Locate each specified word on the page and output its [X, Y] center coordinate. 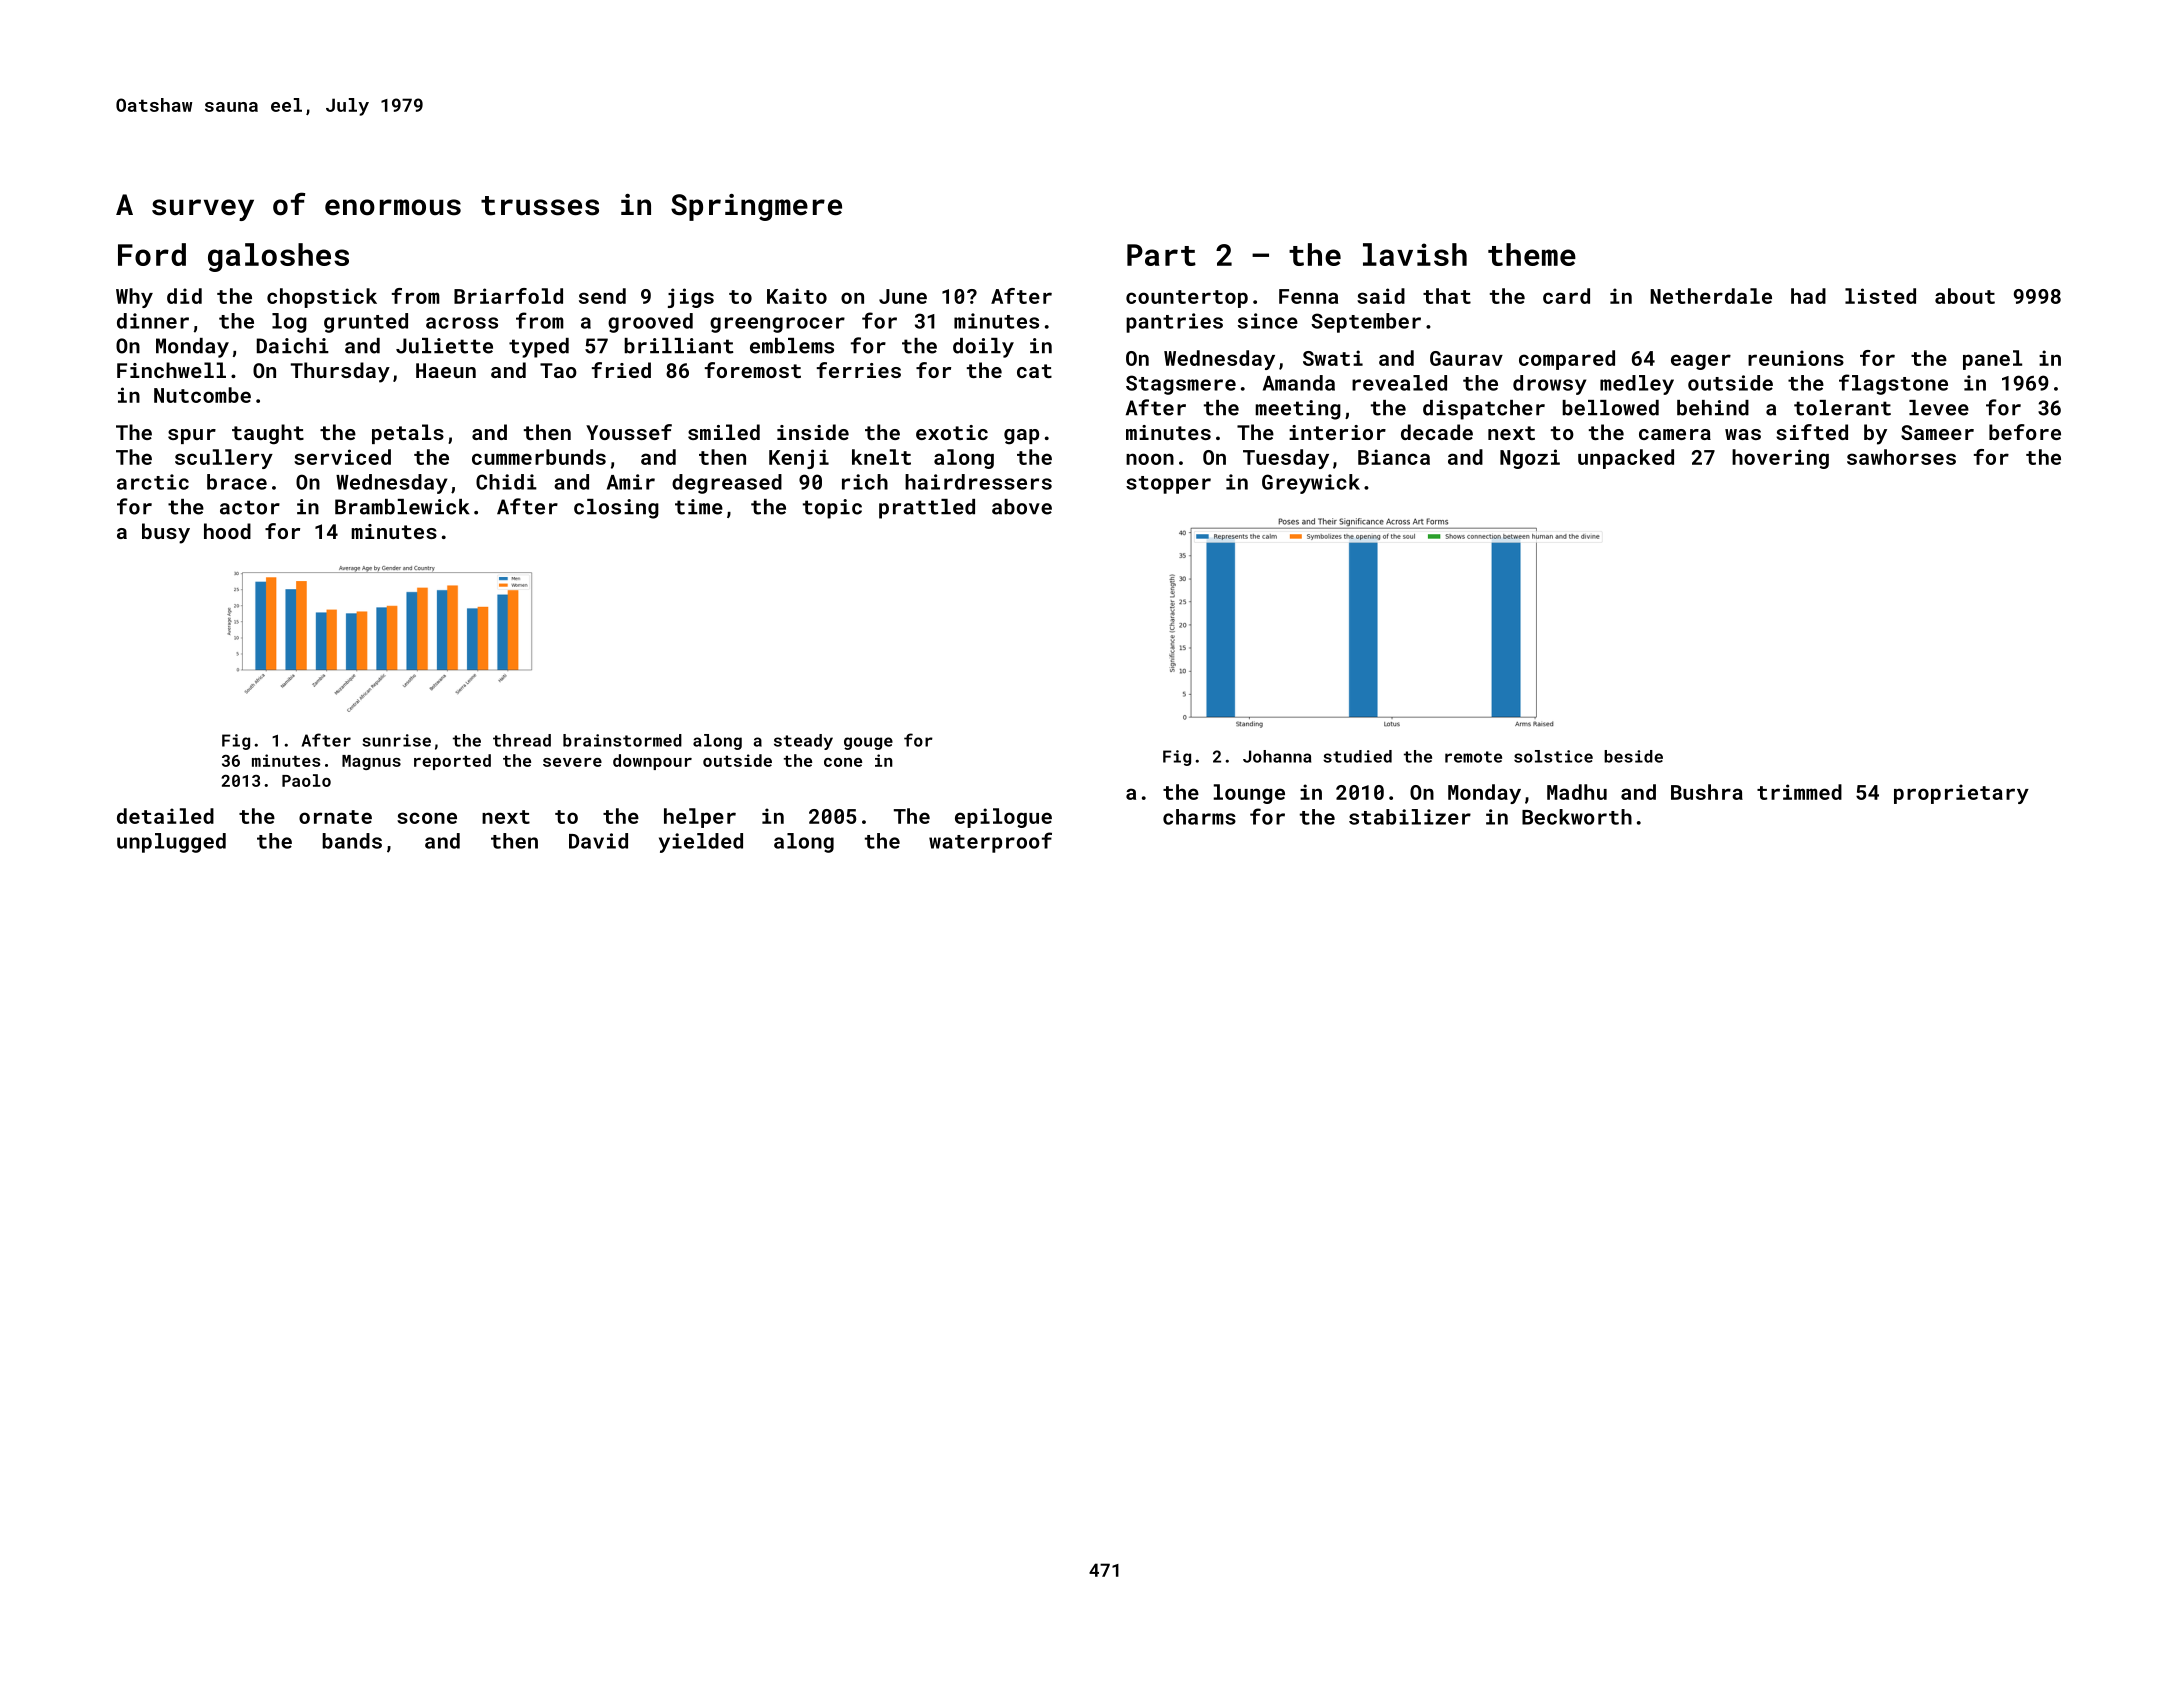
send [602, 296]
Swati [1333, 358]
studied [1357, 756]
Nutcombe [202, 395]
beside [1633, 756]
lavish [1415, 254]
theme [1532, 254]
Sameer [1937, 432]
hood [227, 531]
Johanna [1277, 756]
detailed [165, 816]
